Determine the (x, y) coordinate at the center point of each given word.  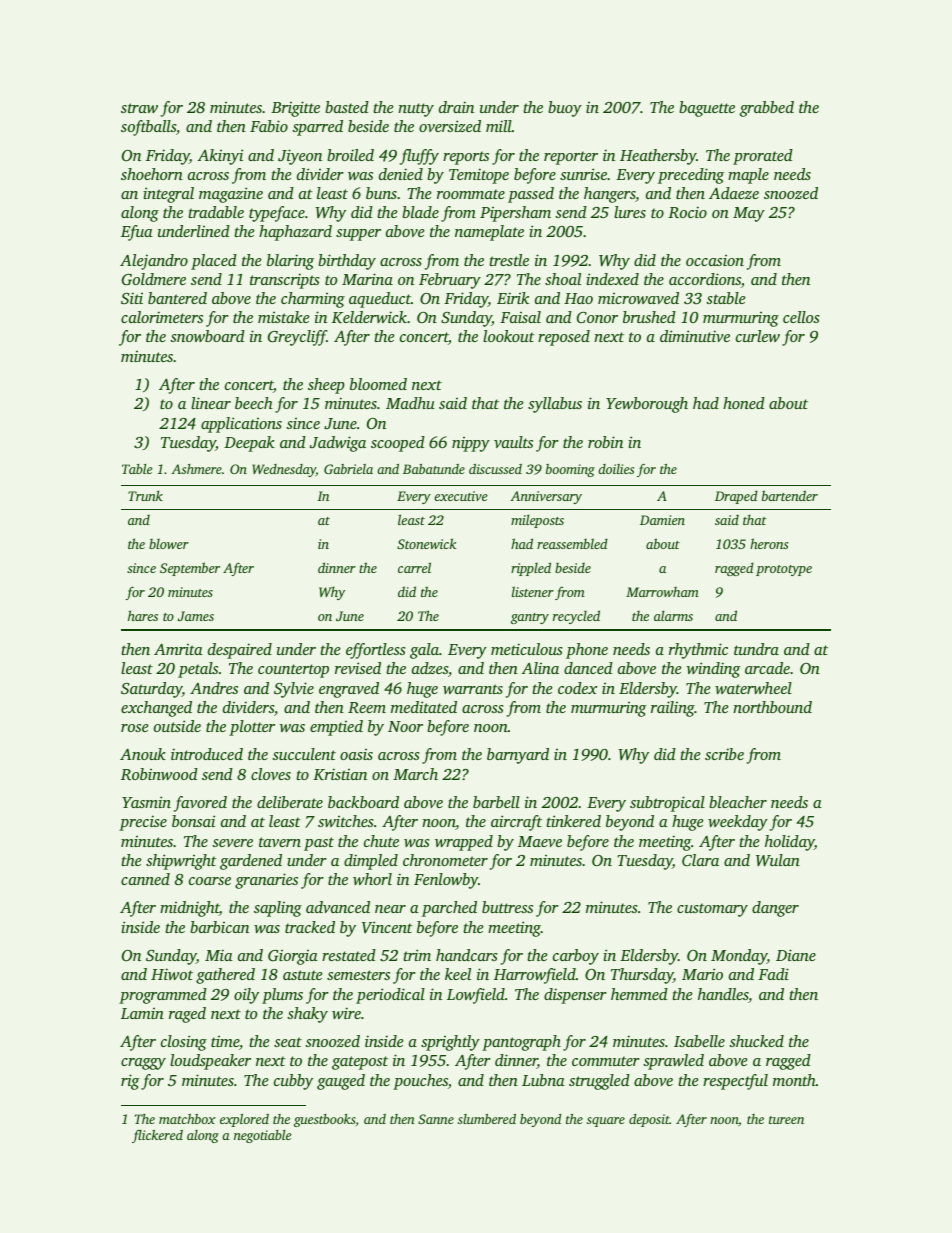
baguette (707, 109)
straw (139, 108)
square (606, 1122)
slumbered (487, 1119)
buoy (565, 109)
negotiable (262, 1136)
